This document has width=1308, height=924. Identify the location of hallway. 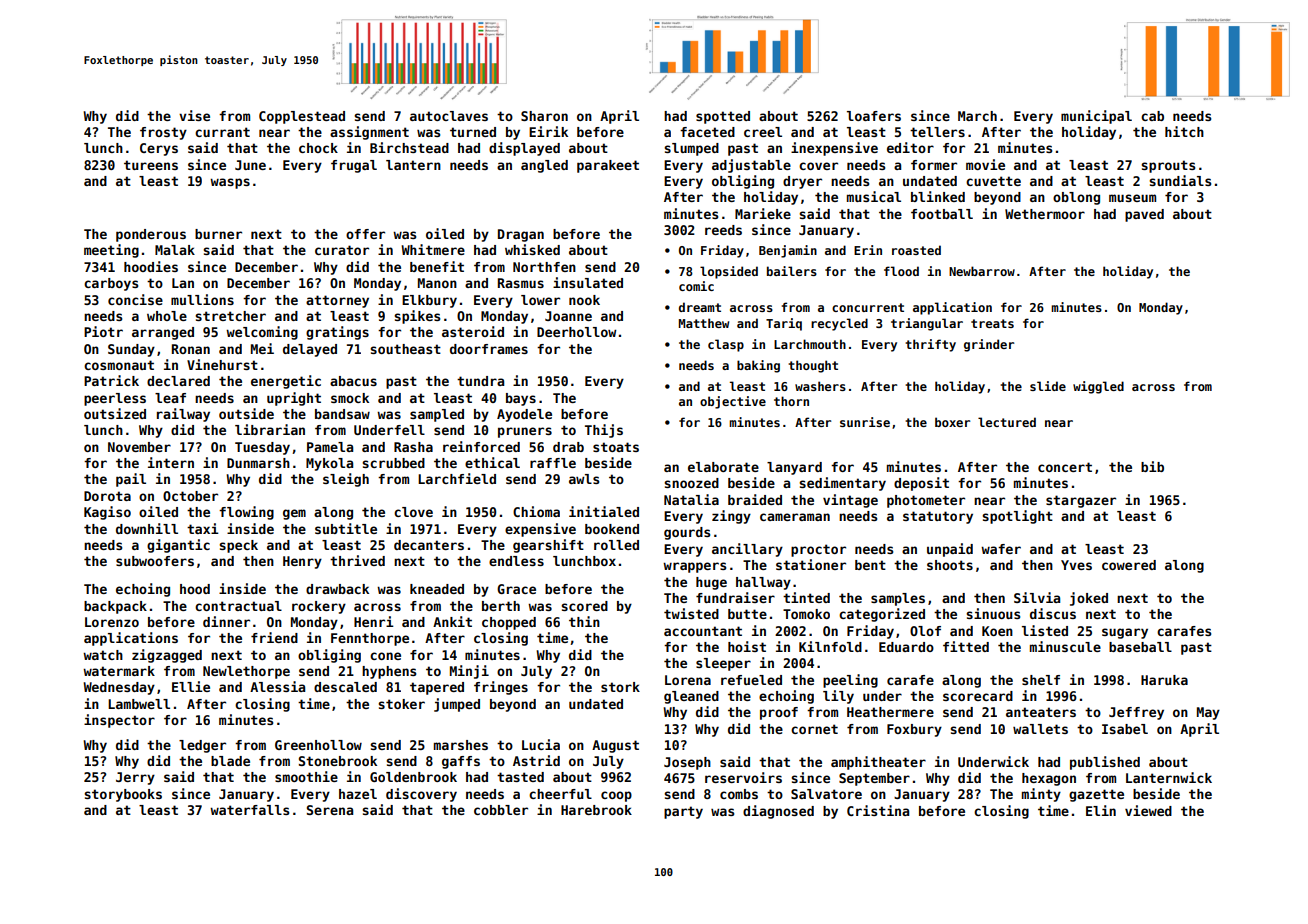
(763, 583).
